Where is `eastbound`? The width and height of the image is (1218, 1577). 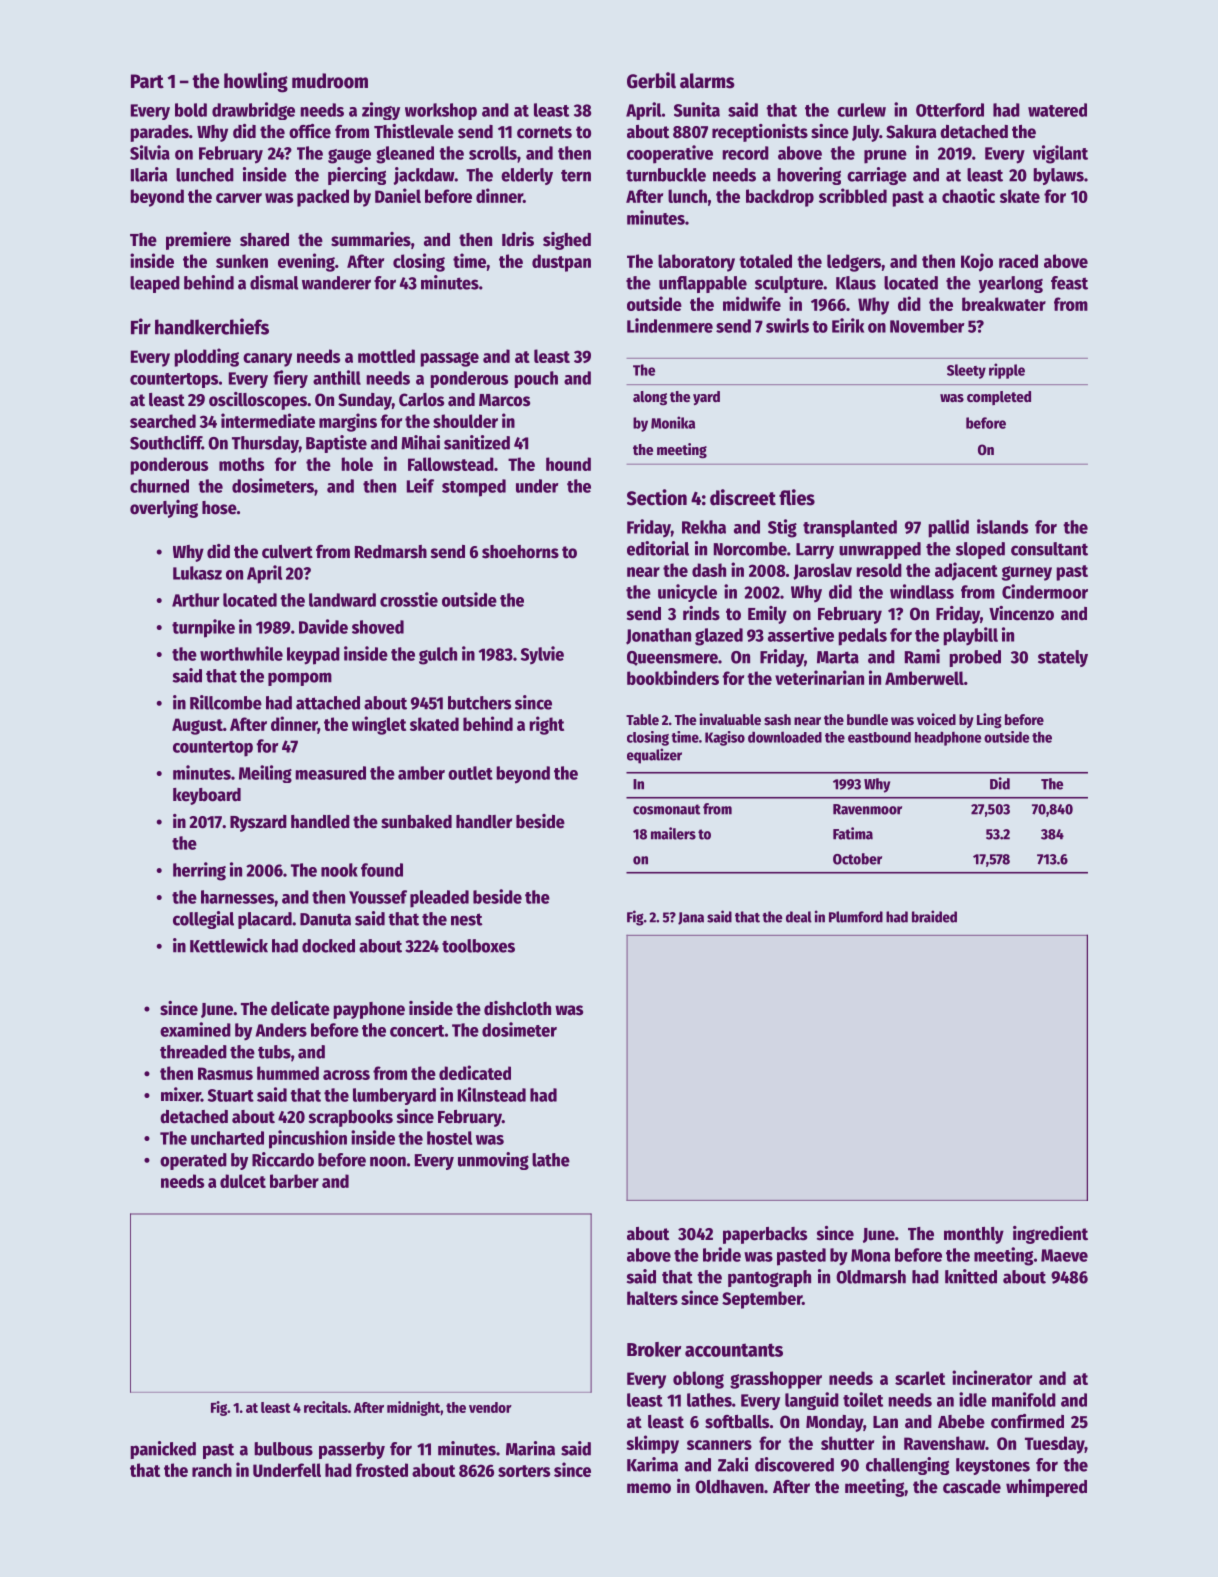 eastbound is located at coordinates (879, 737).
